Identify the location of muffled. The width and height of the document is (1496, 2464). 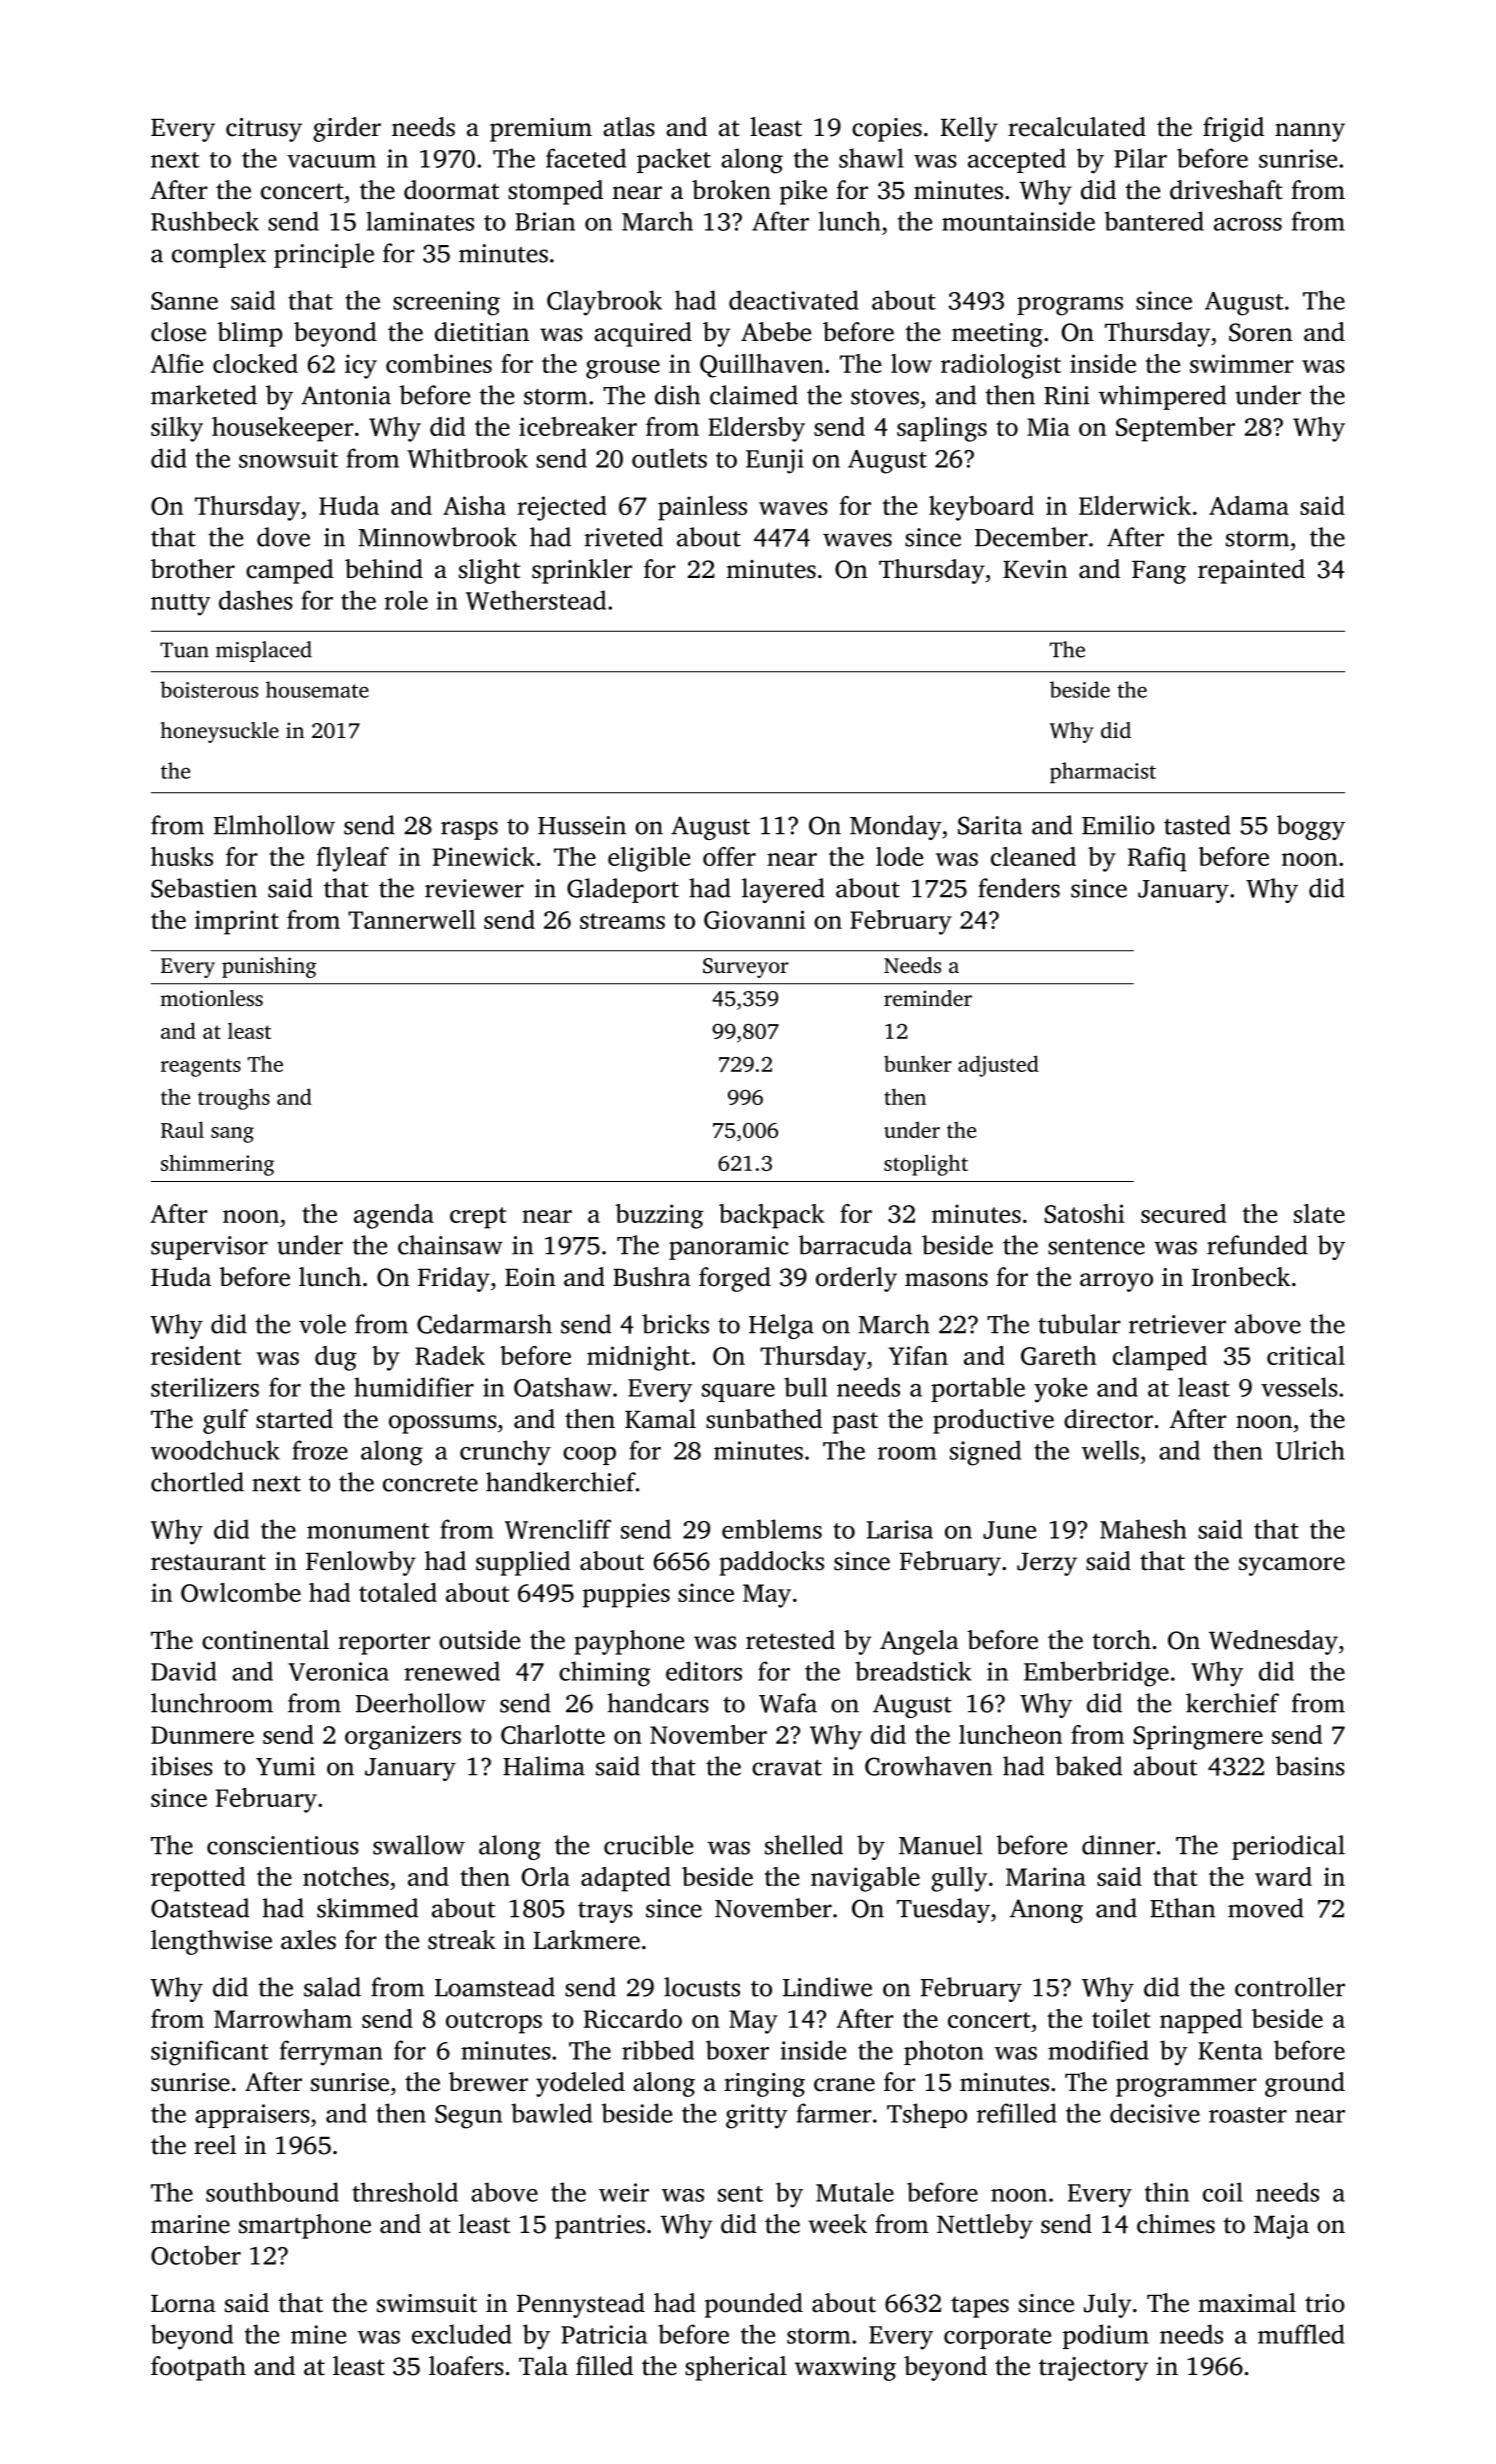
(1301, 2334).
